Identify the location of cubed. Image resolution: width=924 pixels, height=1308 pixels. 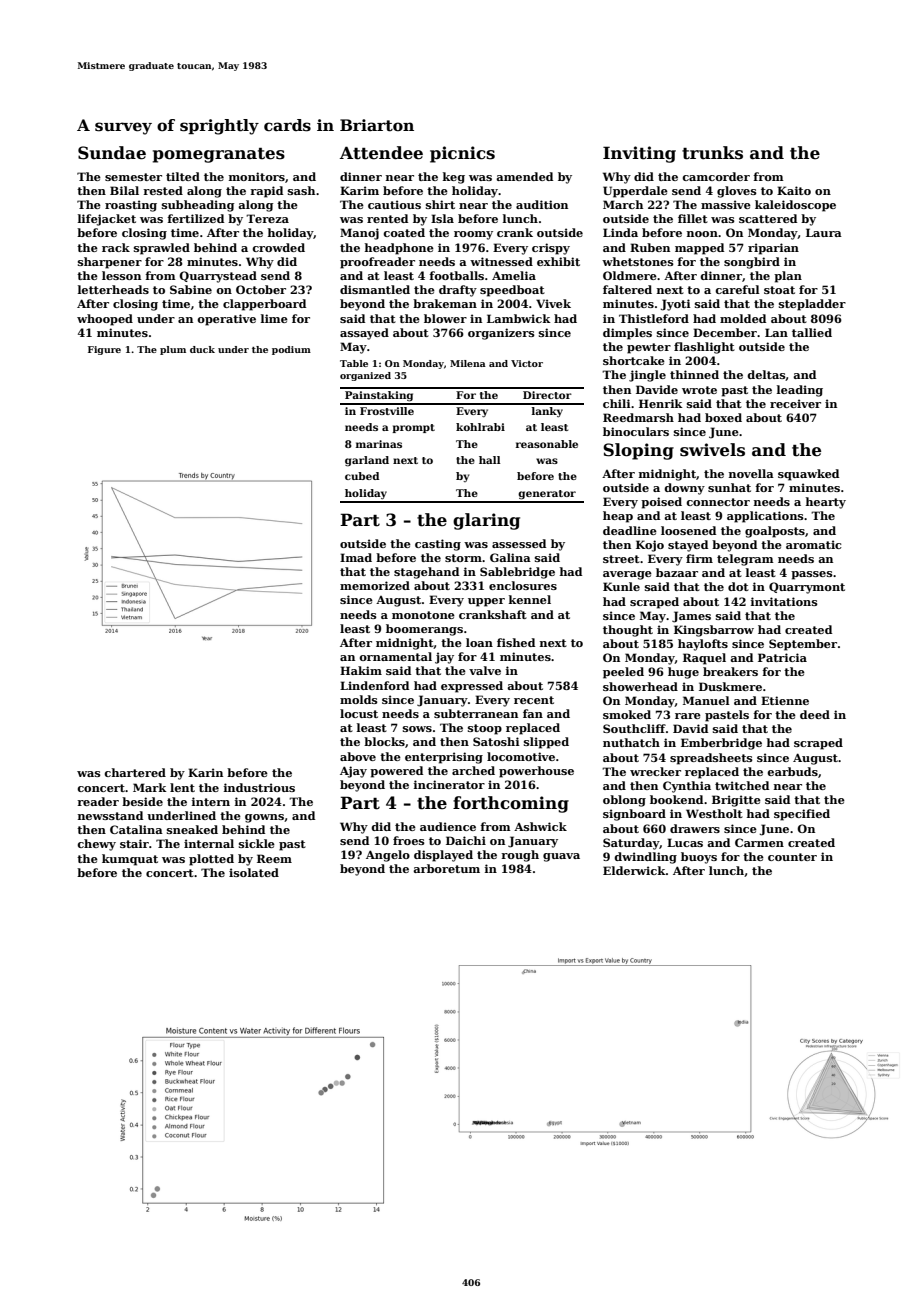
(362, 476).
